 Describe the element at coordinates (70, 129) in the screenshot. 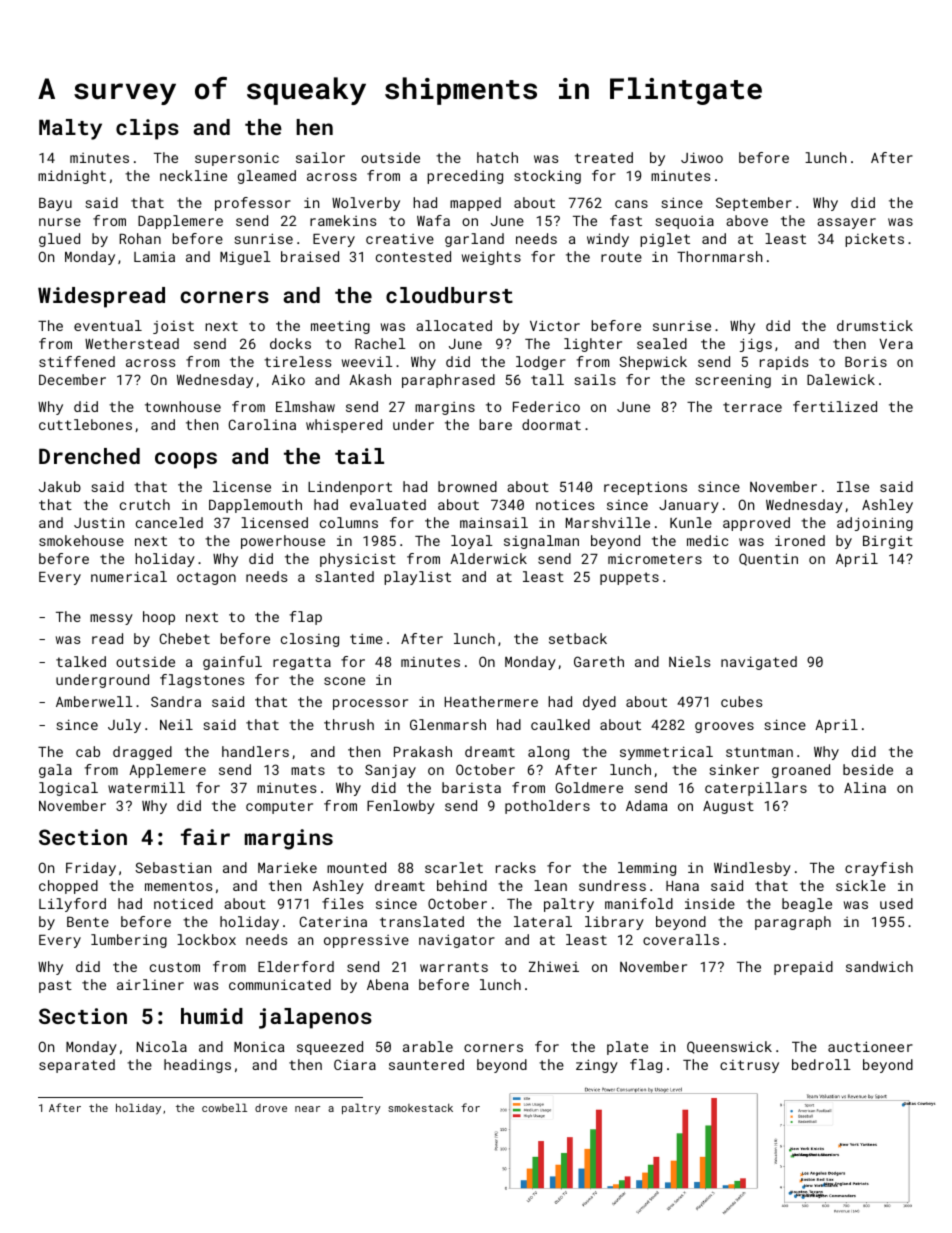

I see `Malty` at that location.
